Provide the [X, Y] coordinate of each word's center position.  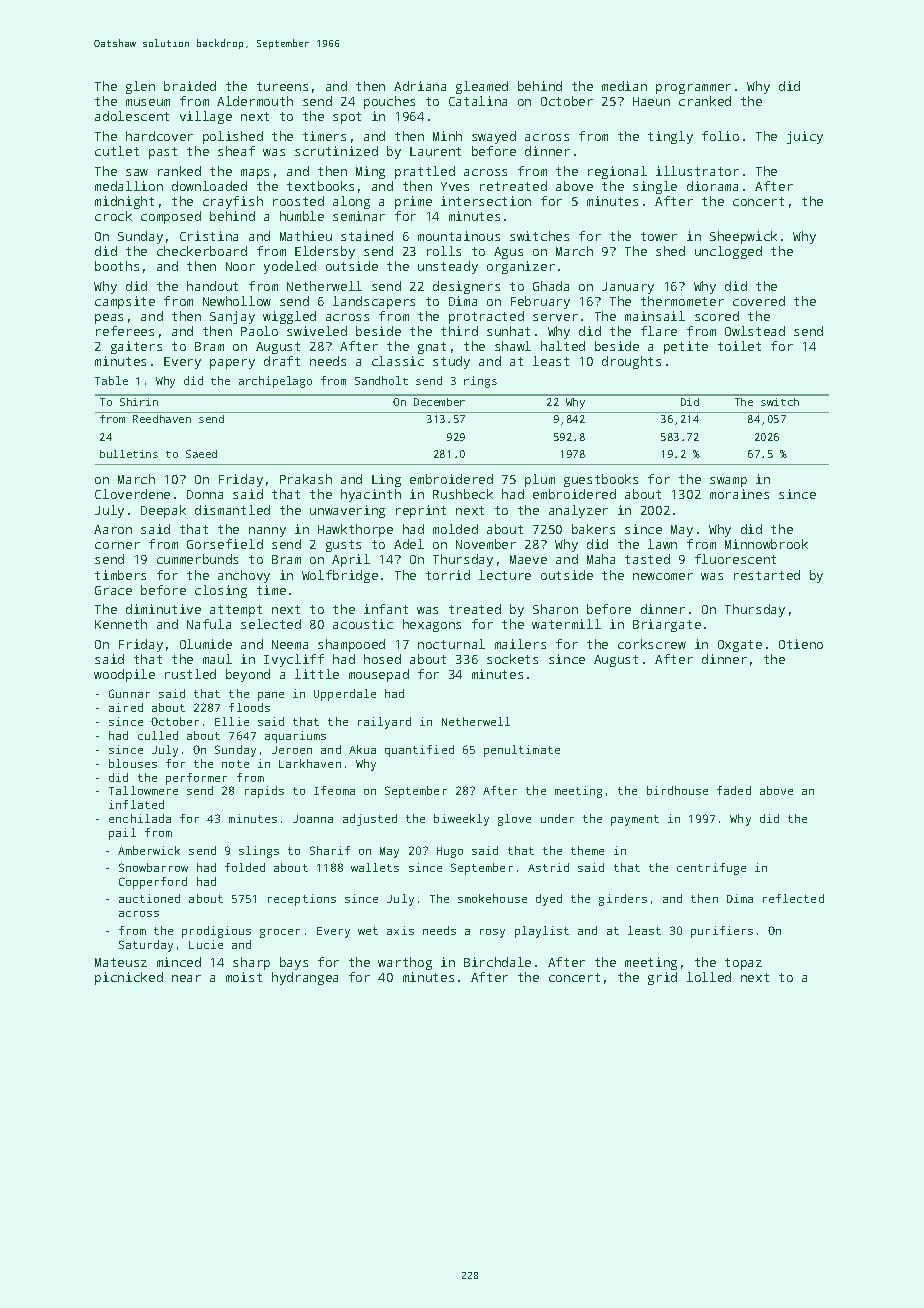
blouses [133, 763]
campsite [125, 302]
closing [221, 591]
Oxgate [740, 646]
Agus [508, 253]
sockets [512, 659]
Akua [362, 749]
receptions [302, 900]
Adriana [420, 86]
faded [734, 790]
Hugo [450, 852]
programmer [693, 89]
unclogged [728, 252]
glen [140, 87]
